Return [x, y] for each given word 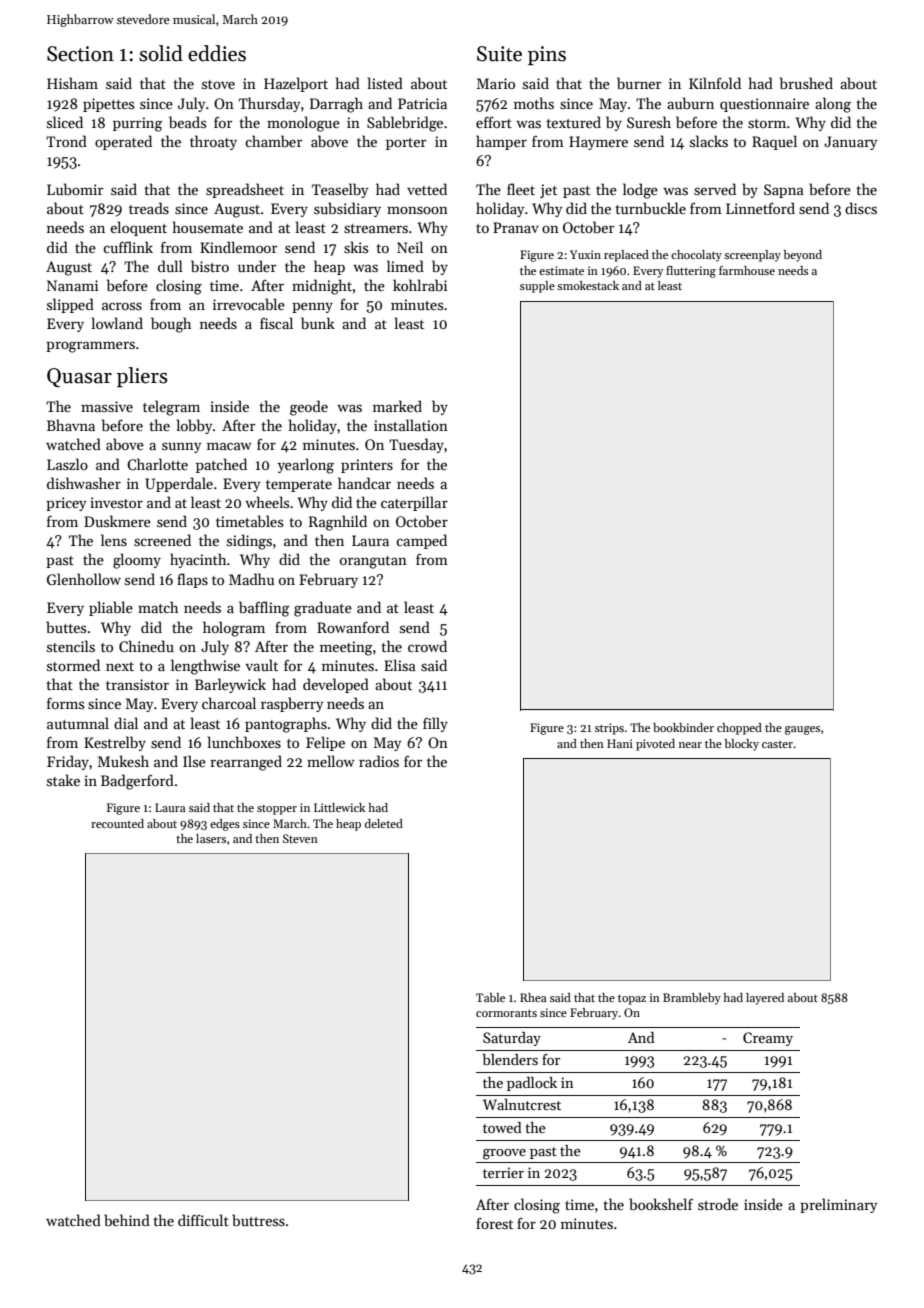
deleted [384, 823]
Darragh [336, 105]
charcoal [229, 703]
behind [127, 1220]
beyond [803, 256]
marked [397, 406]
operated [123, 142]
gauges [802, 730]
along [833, 105]
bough [171, 325]
